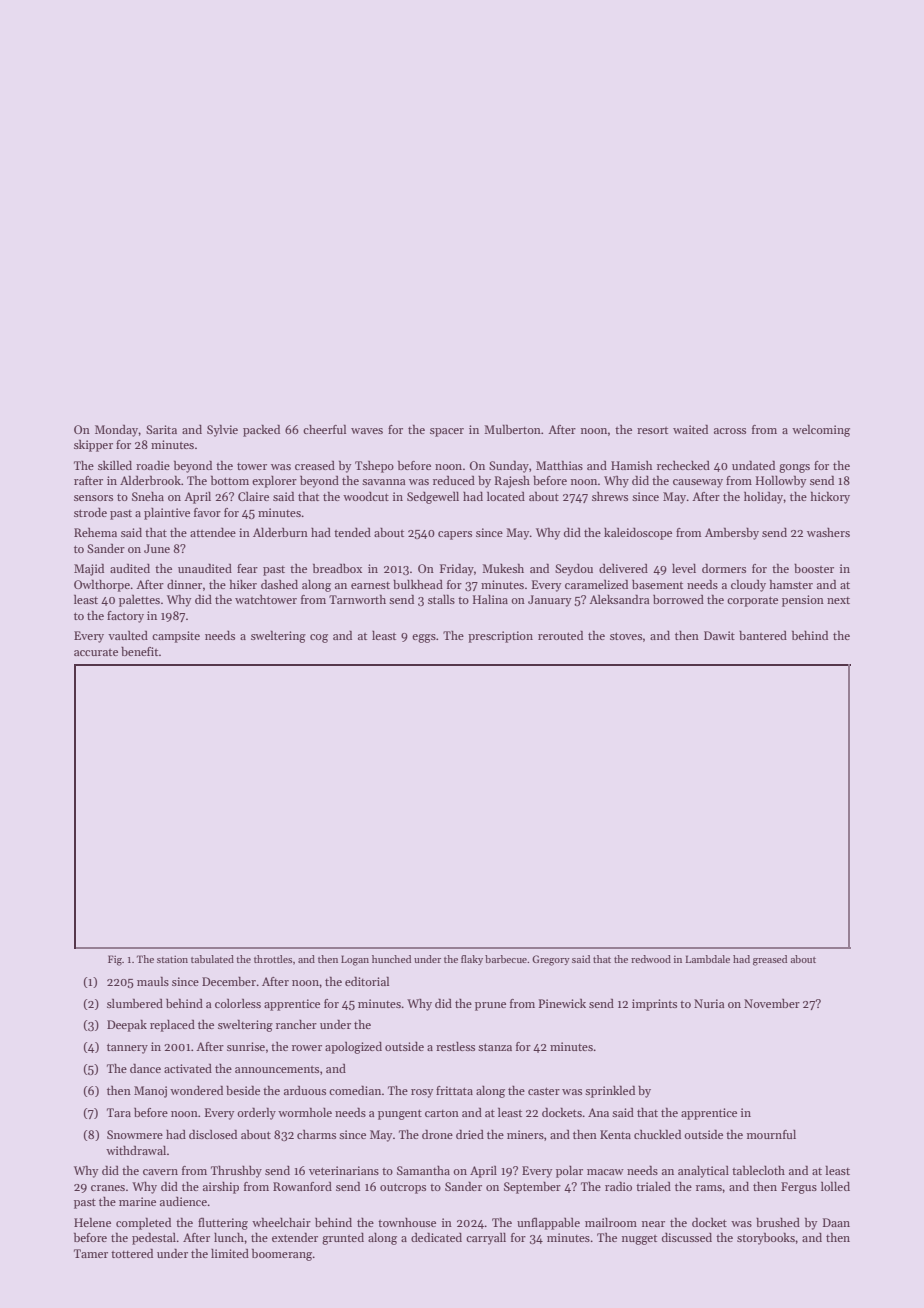  Describe the element at coordinates (500, 637) in the image. I see `prescription` at that location.
